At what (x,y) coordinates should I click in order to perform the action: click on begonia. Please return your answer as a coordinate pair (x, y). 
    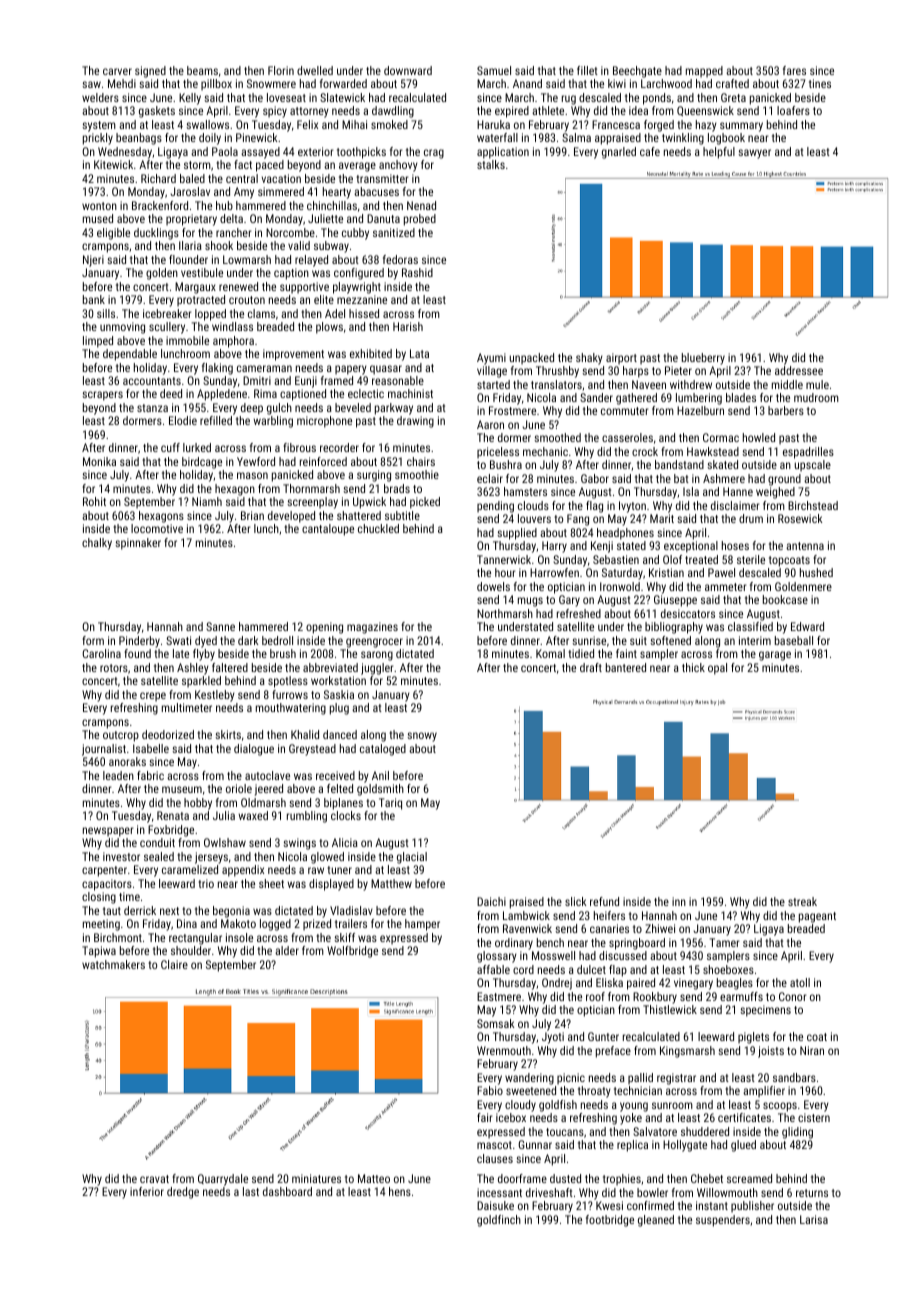
    Looking at the image, I should click on (231, 912).
